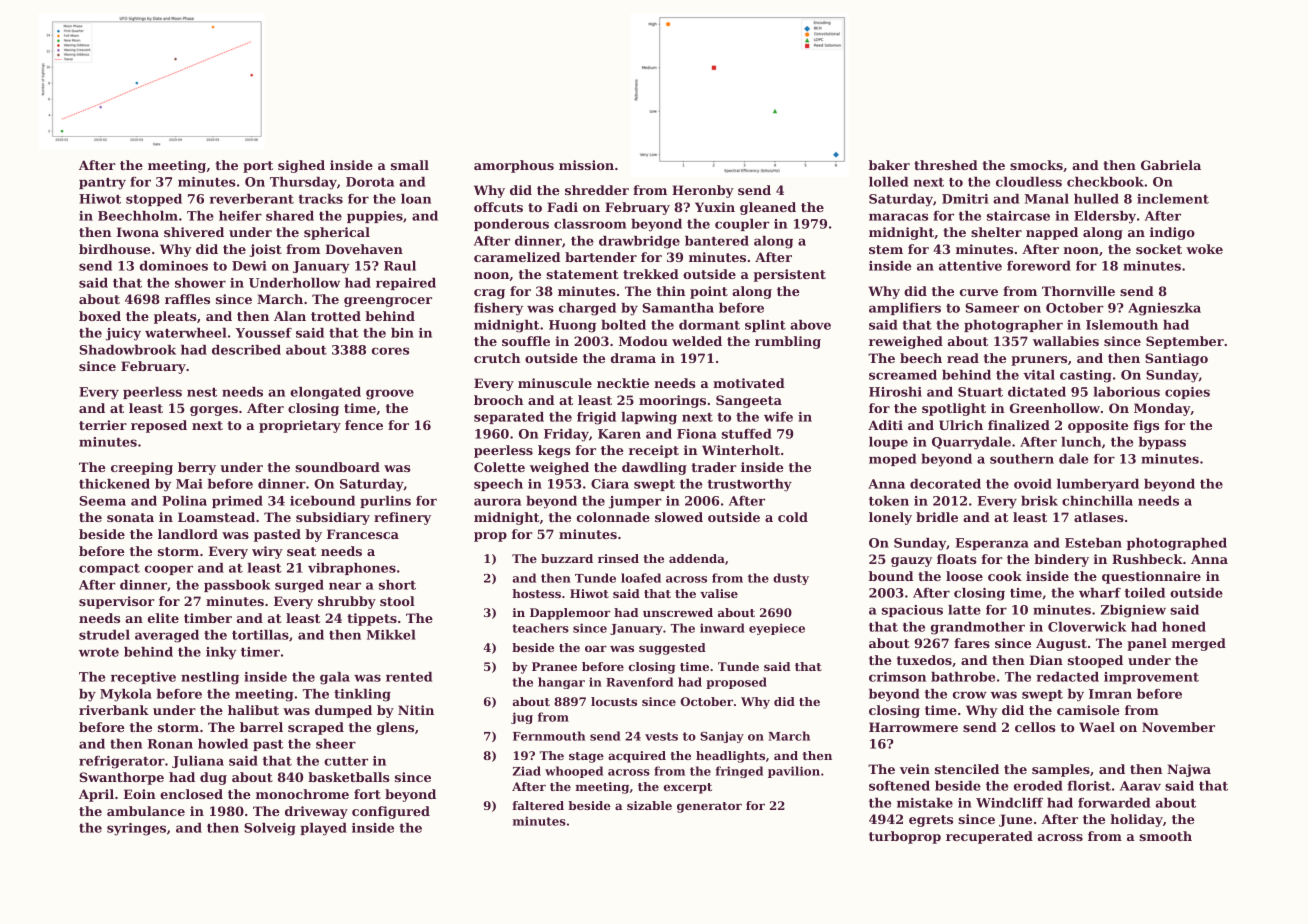  Describe the element at coordinates (1088, 710) in the screenshot. I see `camisole` at that location.
